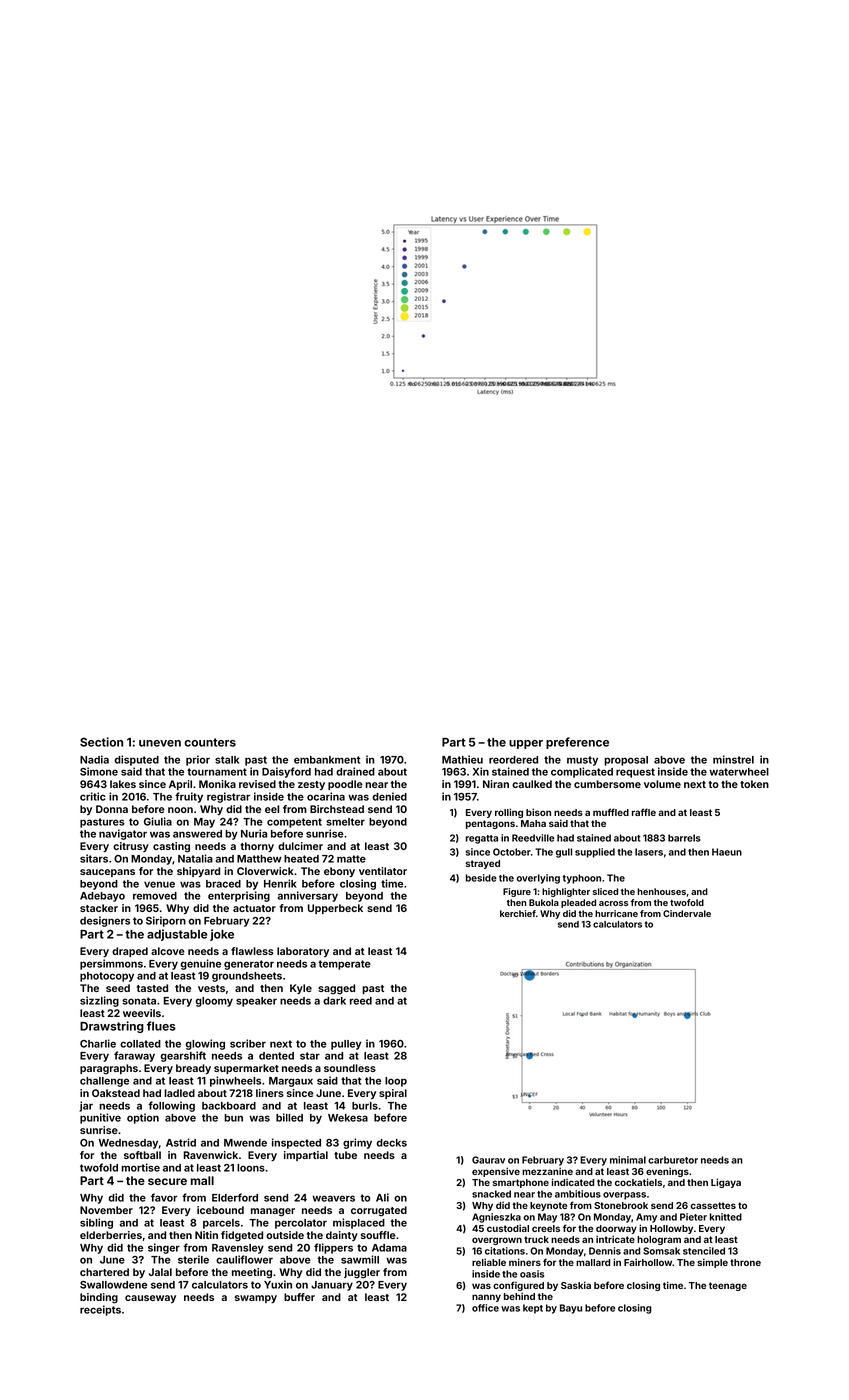 This page has width=849, height=1400. Describe the element at coordinates (276, 1056) in the page. I see `dented` at that location.
